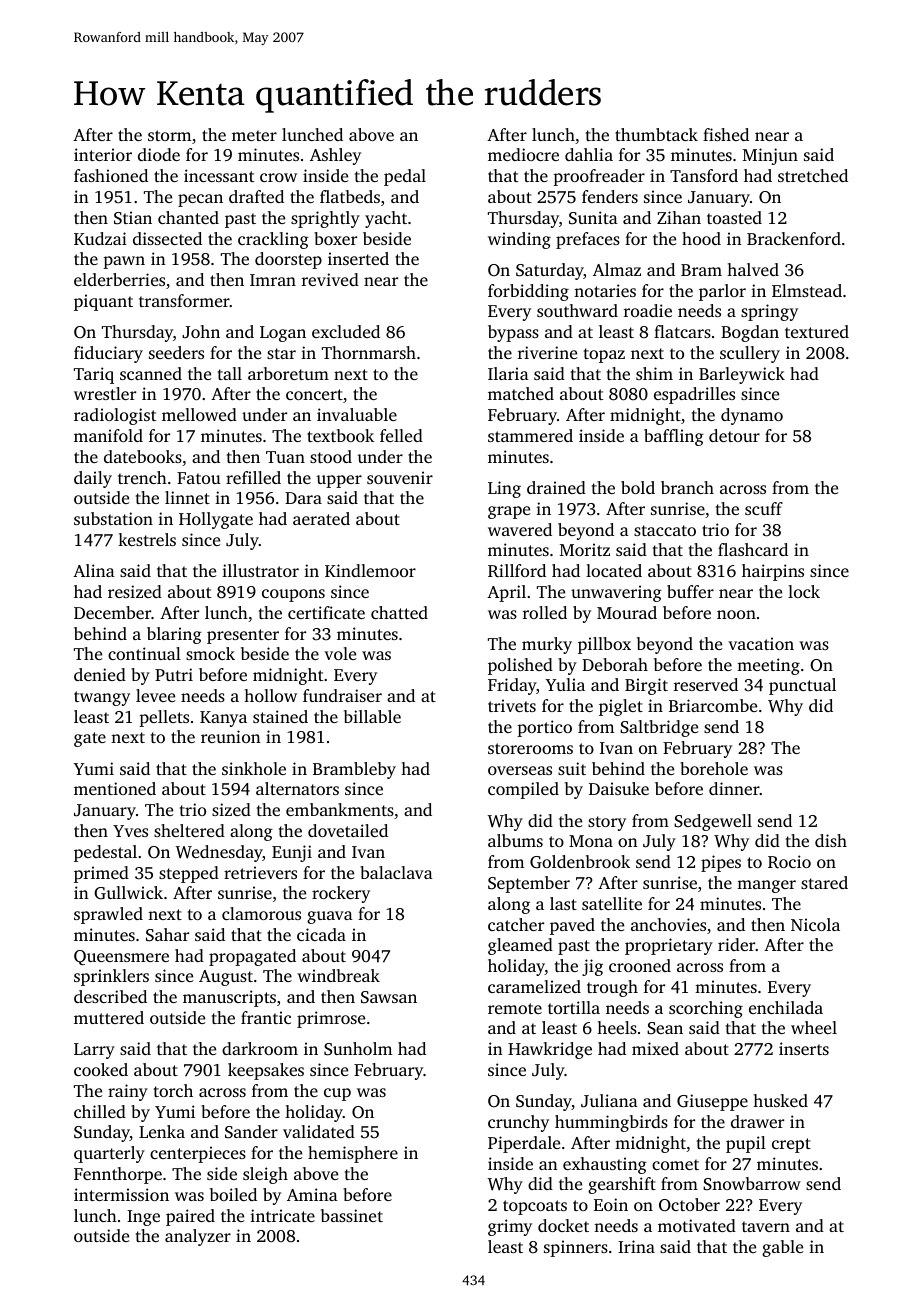 Image resolution: width=924 pixels, height=1314 pixels. What do you see at coordinates (706, 684) in the image?
I see `reserved` at bounding box center [706, 684].
